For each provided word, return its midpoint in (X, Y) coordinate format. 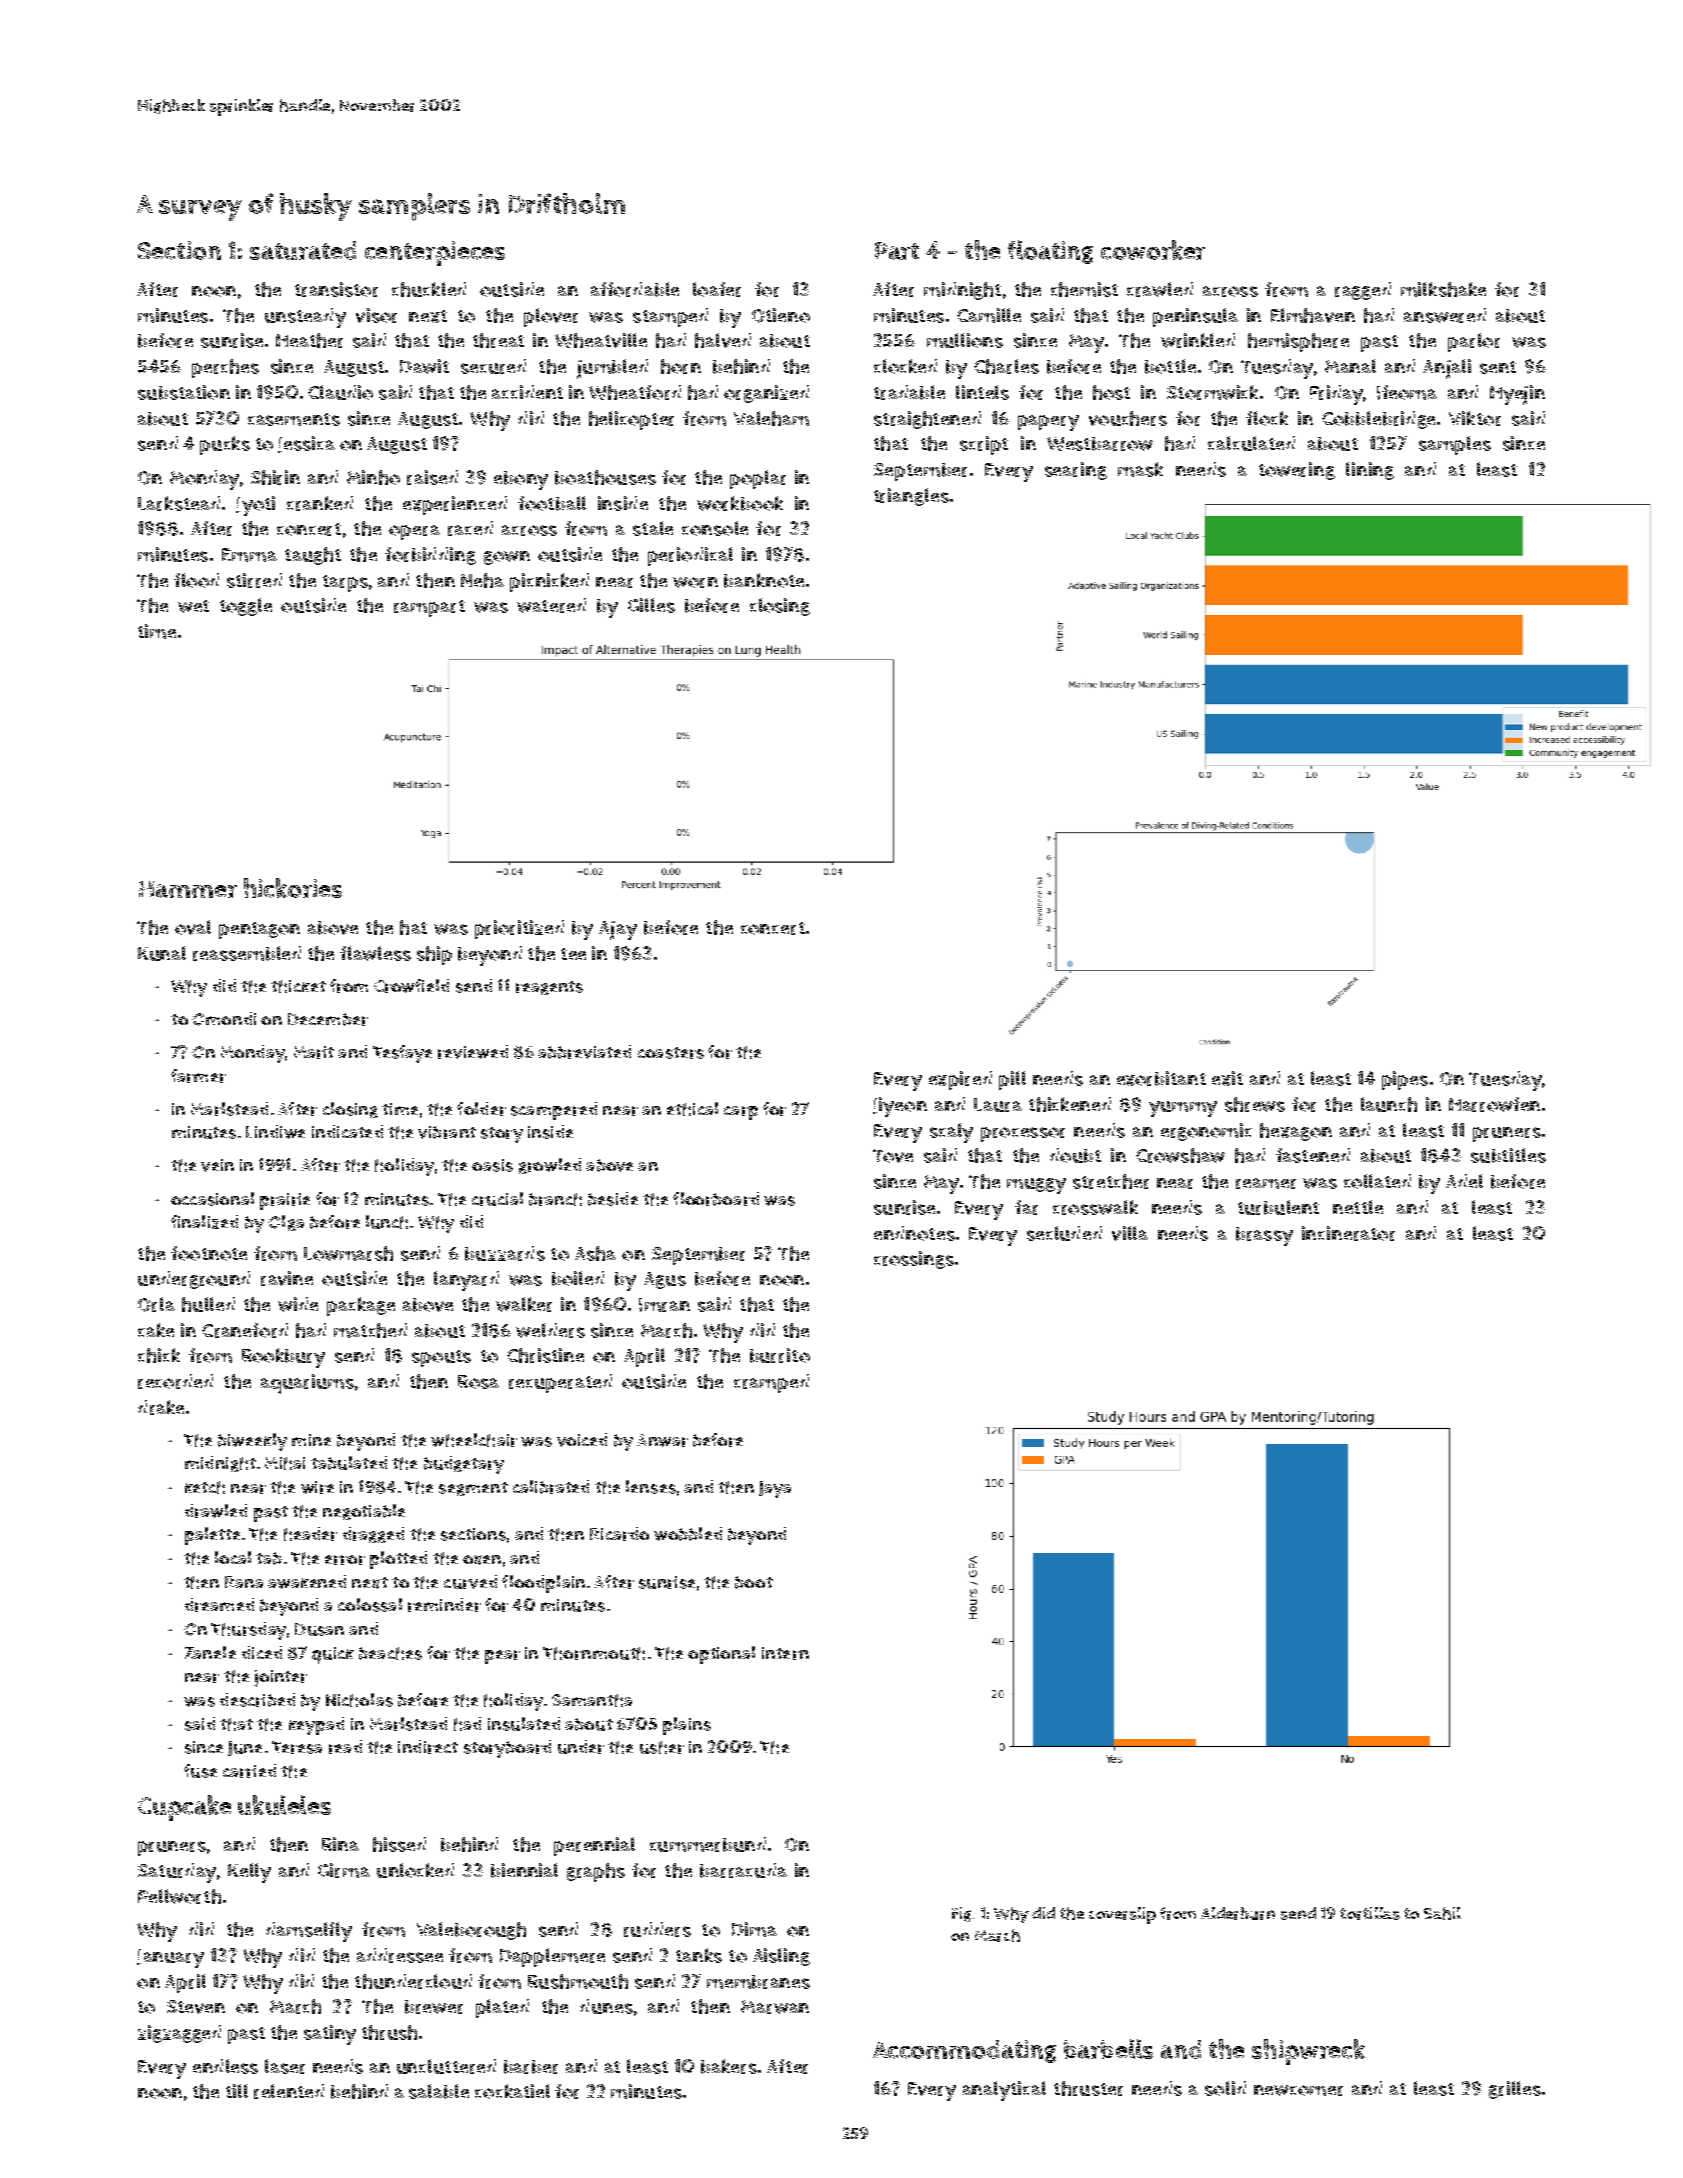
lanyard (466, 1281)
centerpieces (435, 253)
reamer (1266, 1183)
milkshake (1443, 289)
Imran (664, 1305)
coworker (1153, 250)
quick (333, 1655)
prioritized (519, 929)
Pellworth (179, 1896)
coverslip (1122, 1915)
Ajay (618, 930)
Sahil (1442, 1913)
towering (1297, 471)
